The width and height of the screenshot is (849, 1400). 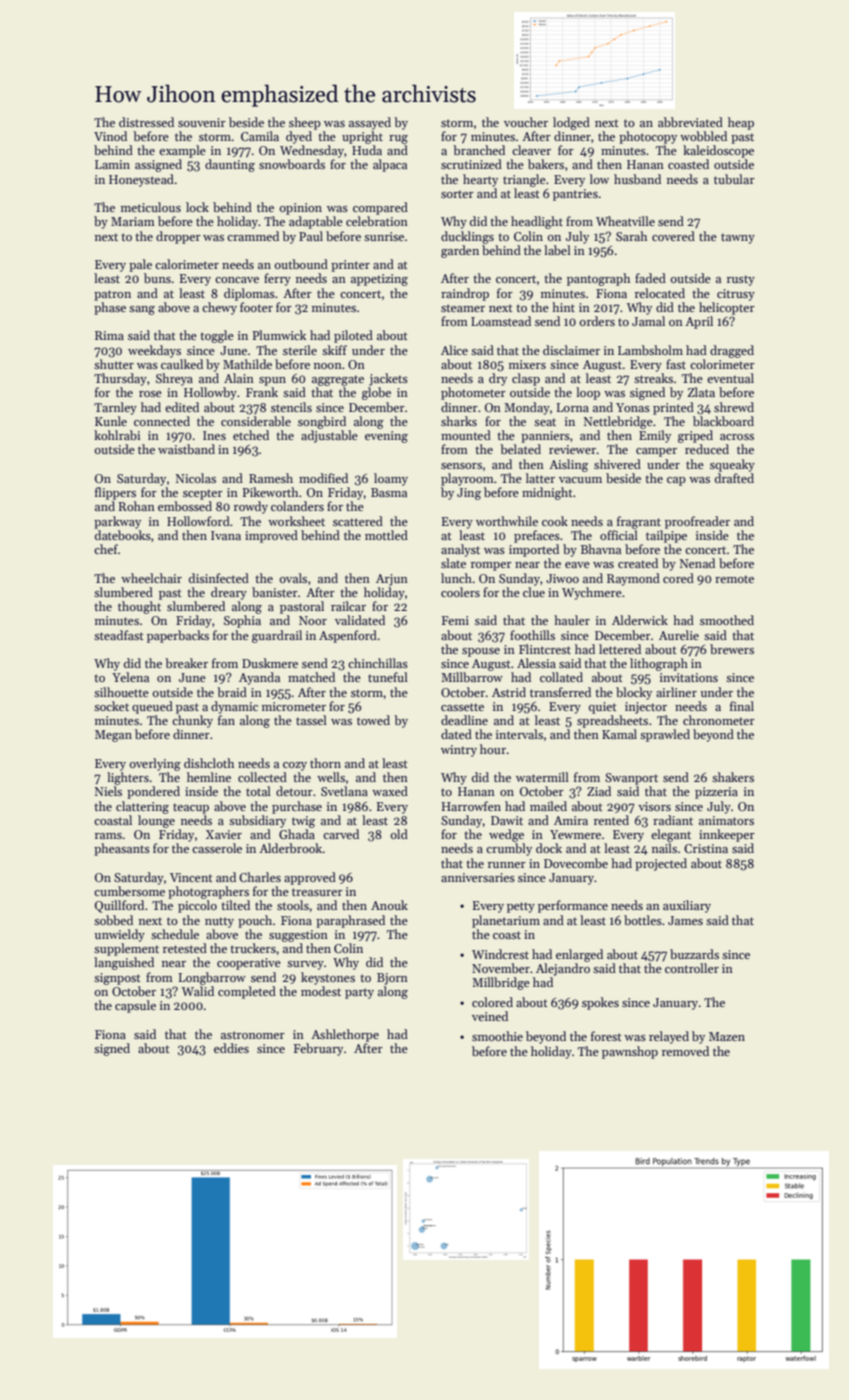 What do you see at coordinates (376, 393) in the screenshot?
I see `globe` at bounding box center [376, 393].
